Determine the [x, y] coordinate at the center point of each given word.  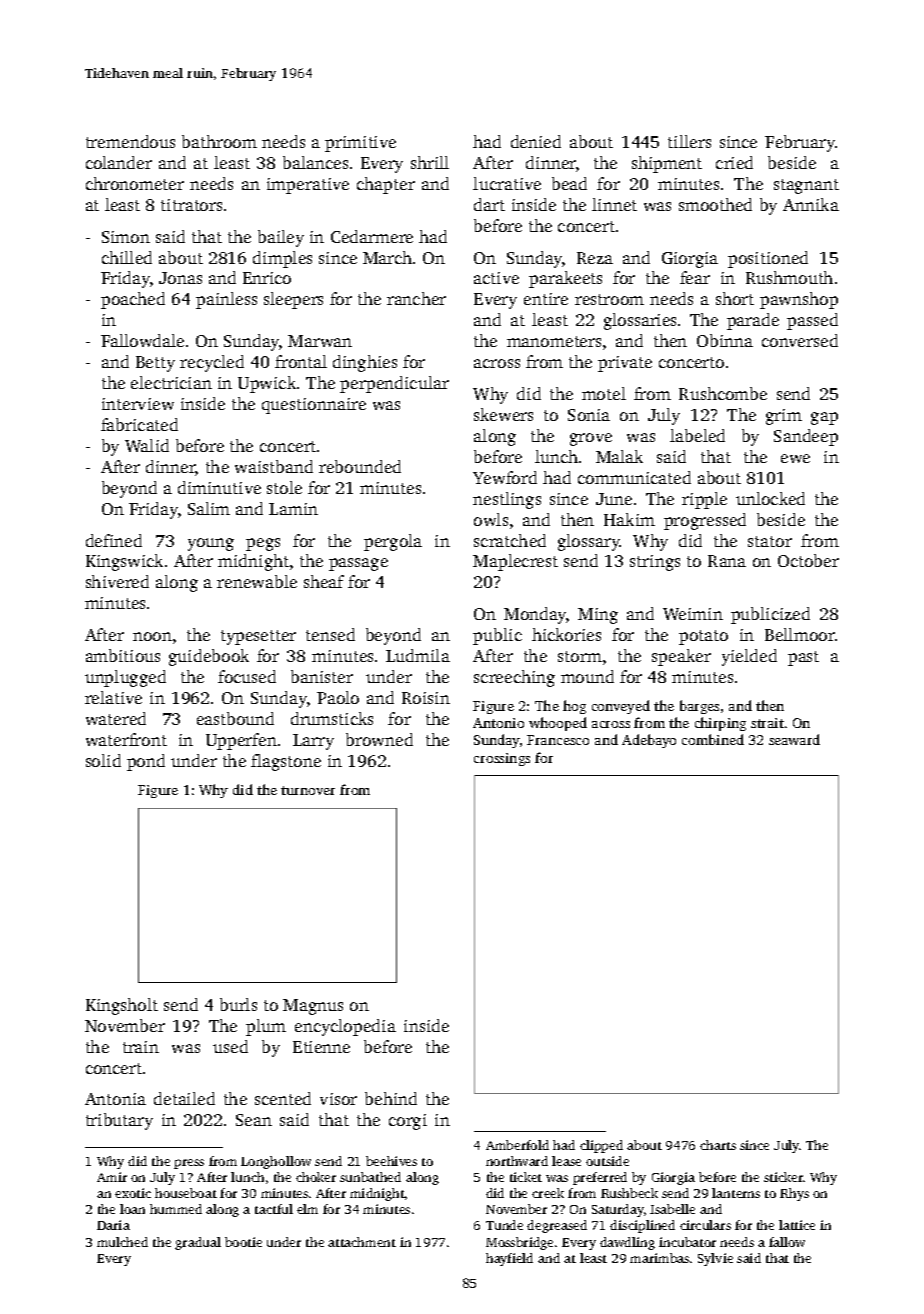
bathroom [219, 141]
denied [536, 141]
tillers [689, 141]
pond [146, 762]
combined [713, 739]
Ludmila [418, 655]
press [189, 1164]
